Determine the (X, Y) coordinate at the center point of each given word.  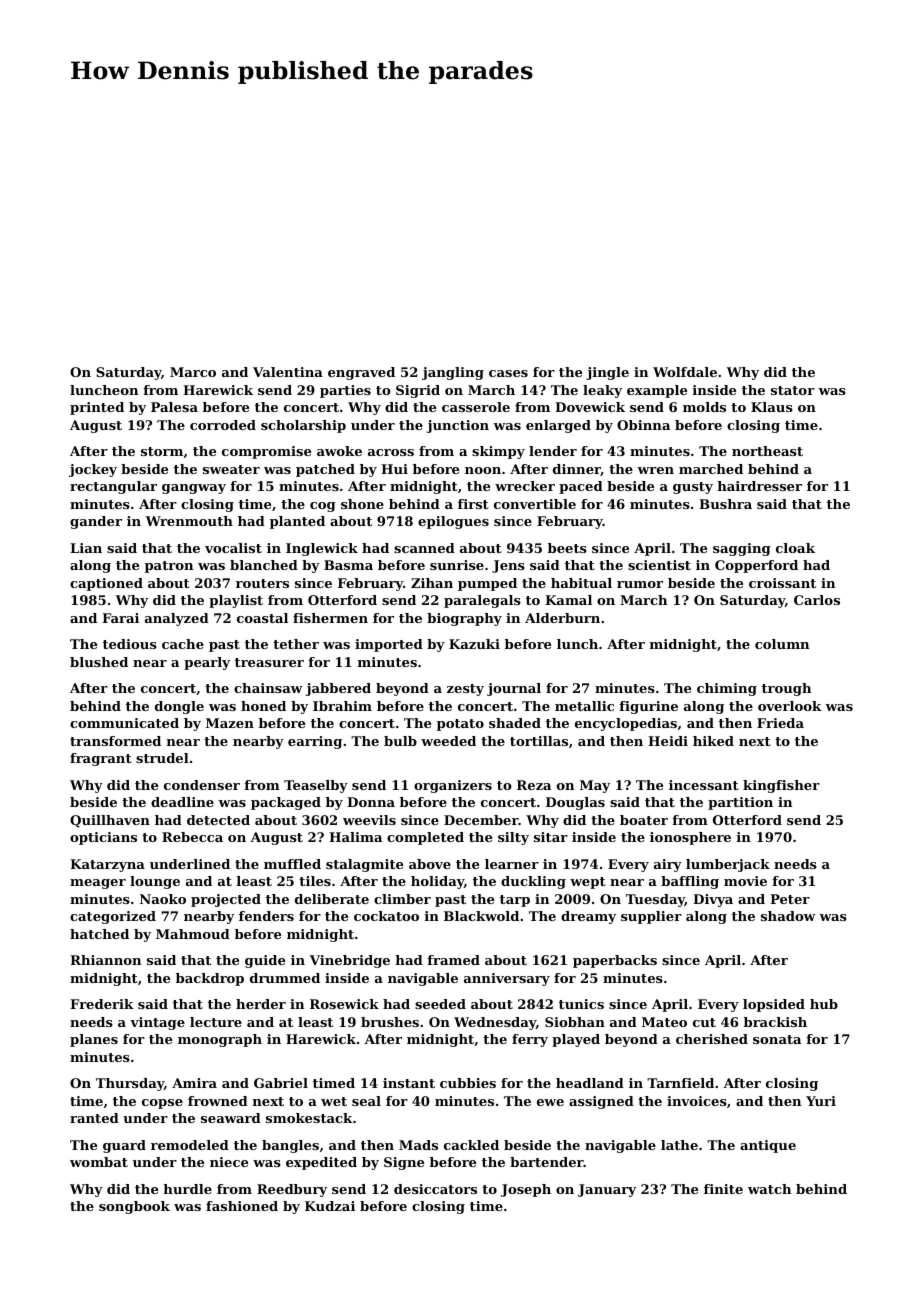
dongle (179, 707)
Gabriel (281, 1083)
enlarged (558, 426)
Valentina (288, 372)
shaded (515, 723)
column (782, 644)
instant (409, 1083)
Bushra (725, 504)
